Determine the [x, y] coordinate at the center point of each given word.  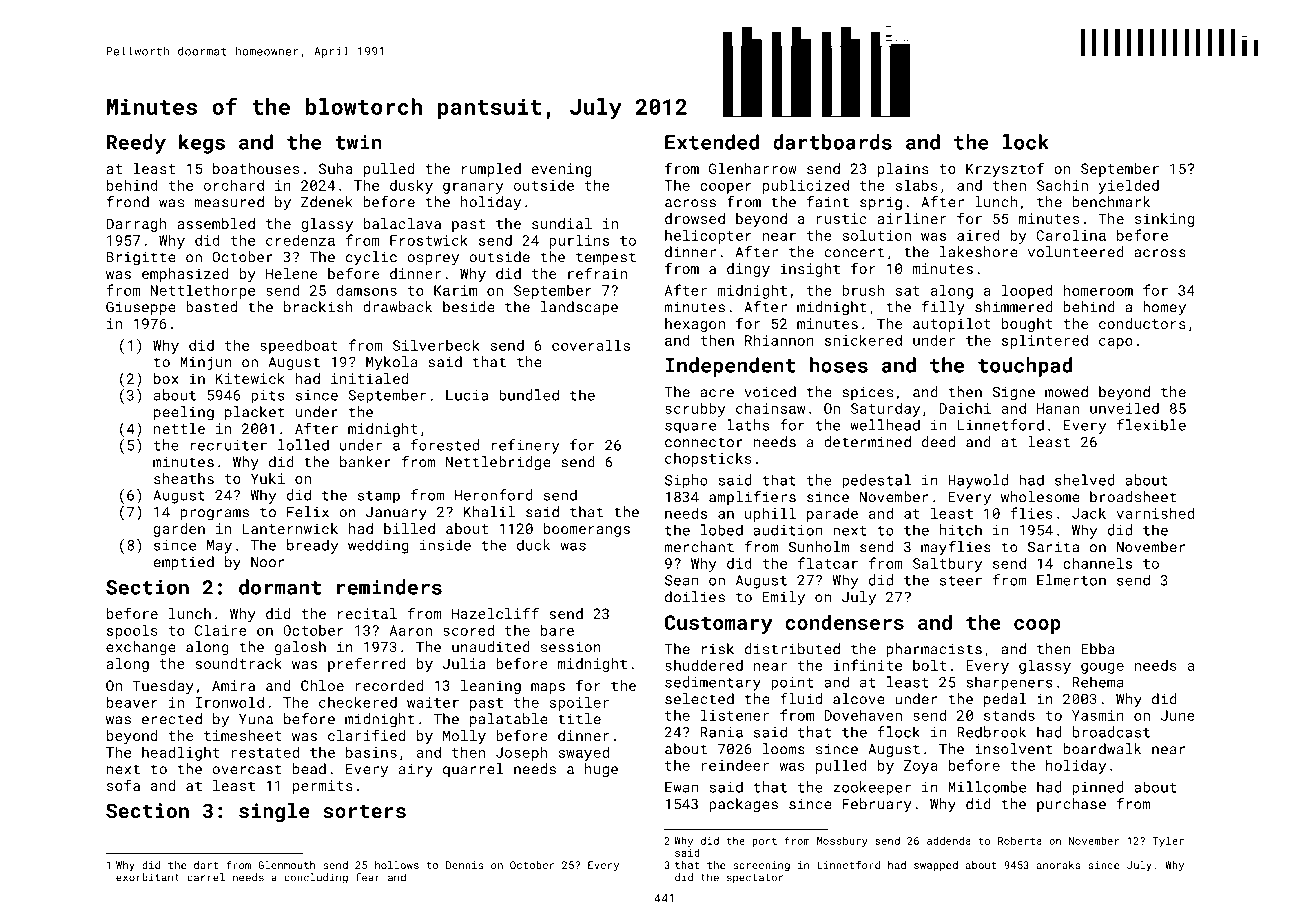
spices [867, 393]
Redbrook [991, 732]
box [166, 378]
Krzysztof [1005, 169]
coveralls [591, 345]
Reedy [136, 144]
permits [323, 787]
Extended [712, 142]
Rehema [1098, 682]
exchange [141, 648]
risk [718, 649]
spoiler [579, 703]
